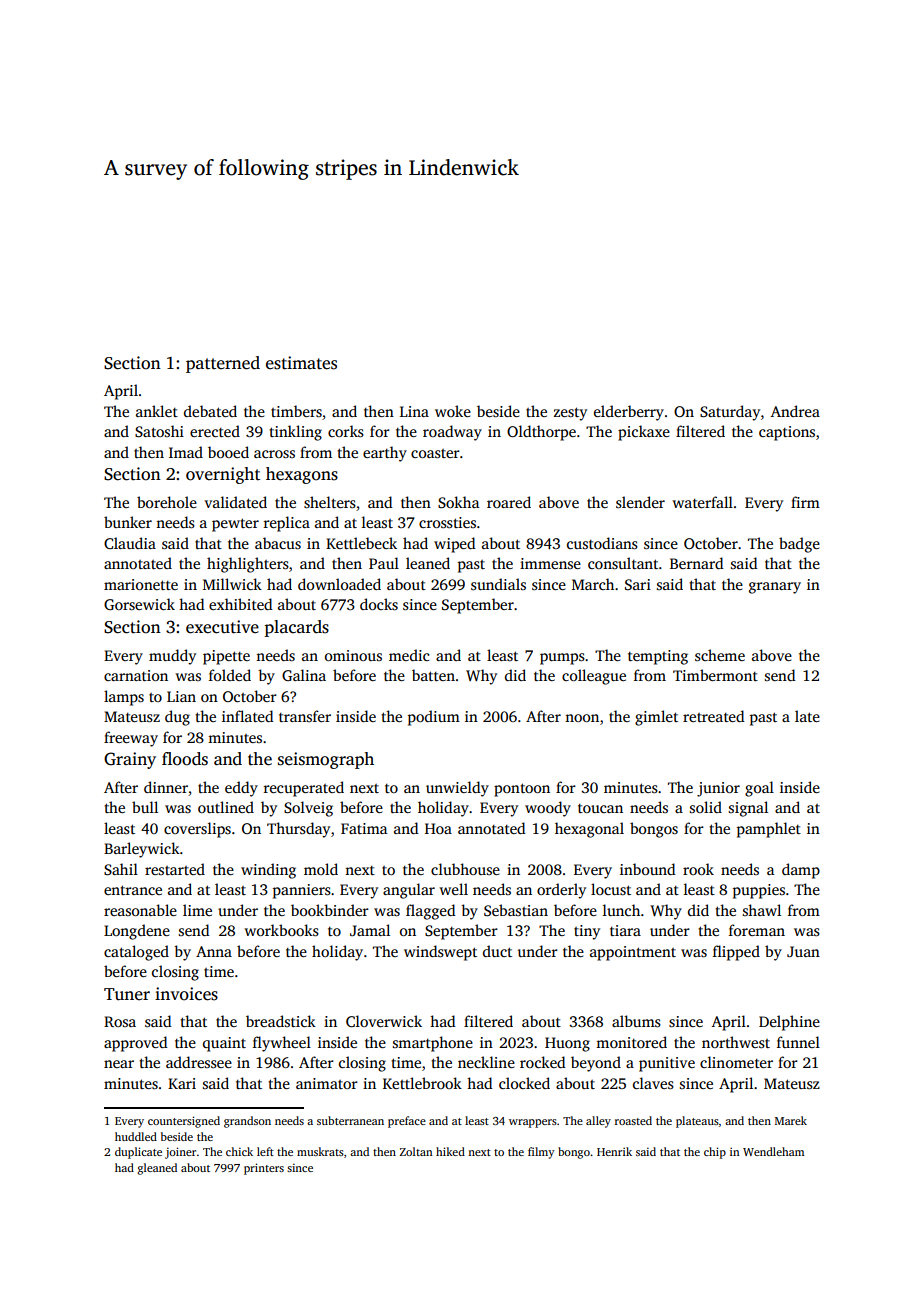 The height and width of the screenshot is (1311, 924). Describe the element at coordinates (759, 891) in the screenshot. I see `puppies` at that location.
